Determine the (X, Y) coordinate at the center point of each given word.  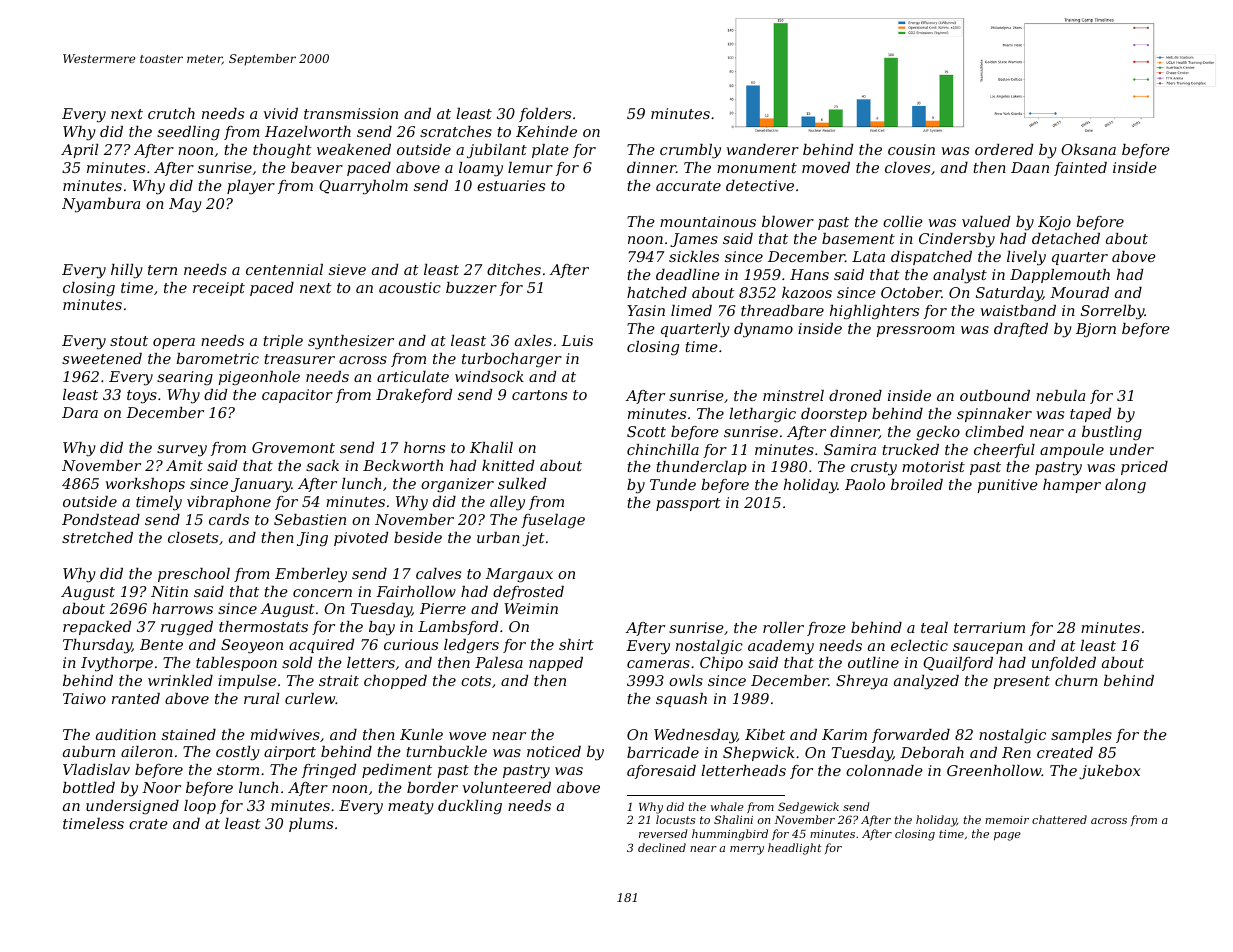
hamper (1072, 486)
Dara (80, 412)
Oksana (1088, 149)
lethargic (762, 415)
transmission (351, 113)
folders (545, 115)
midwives (285, 734)
